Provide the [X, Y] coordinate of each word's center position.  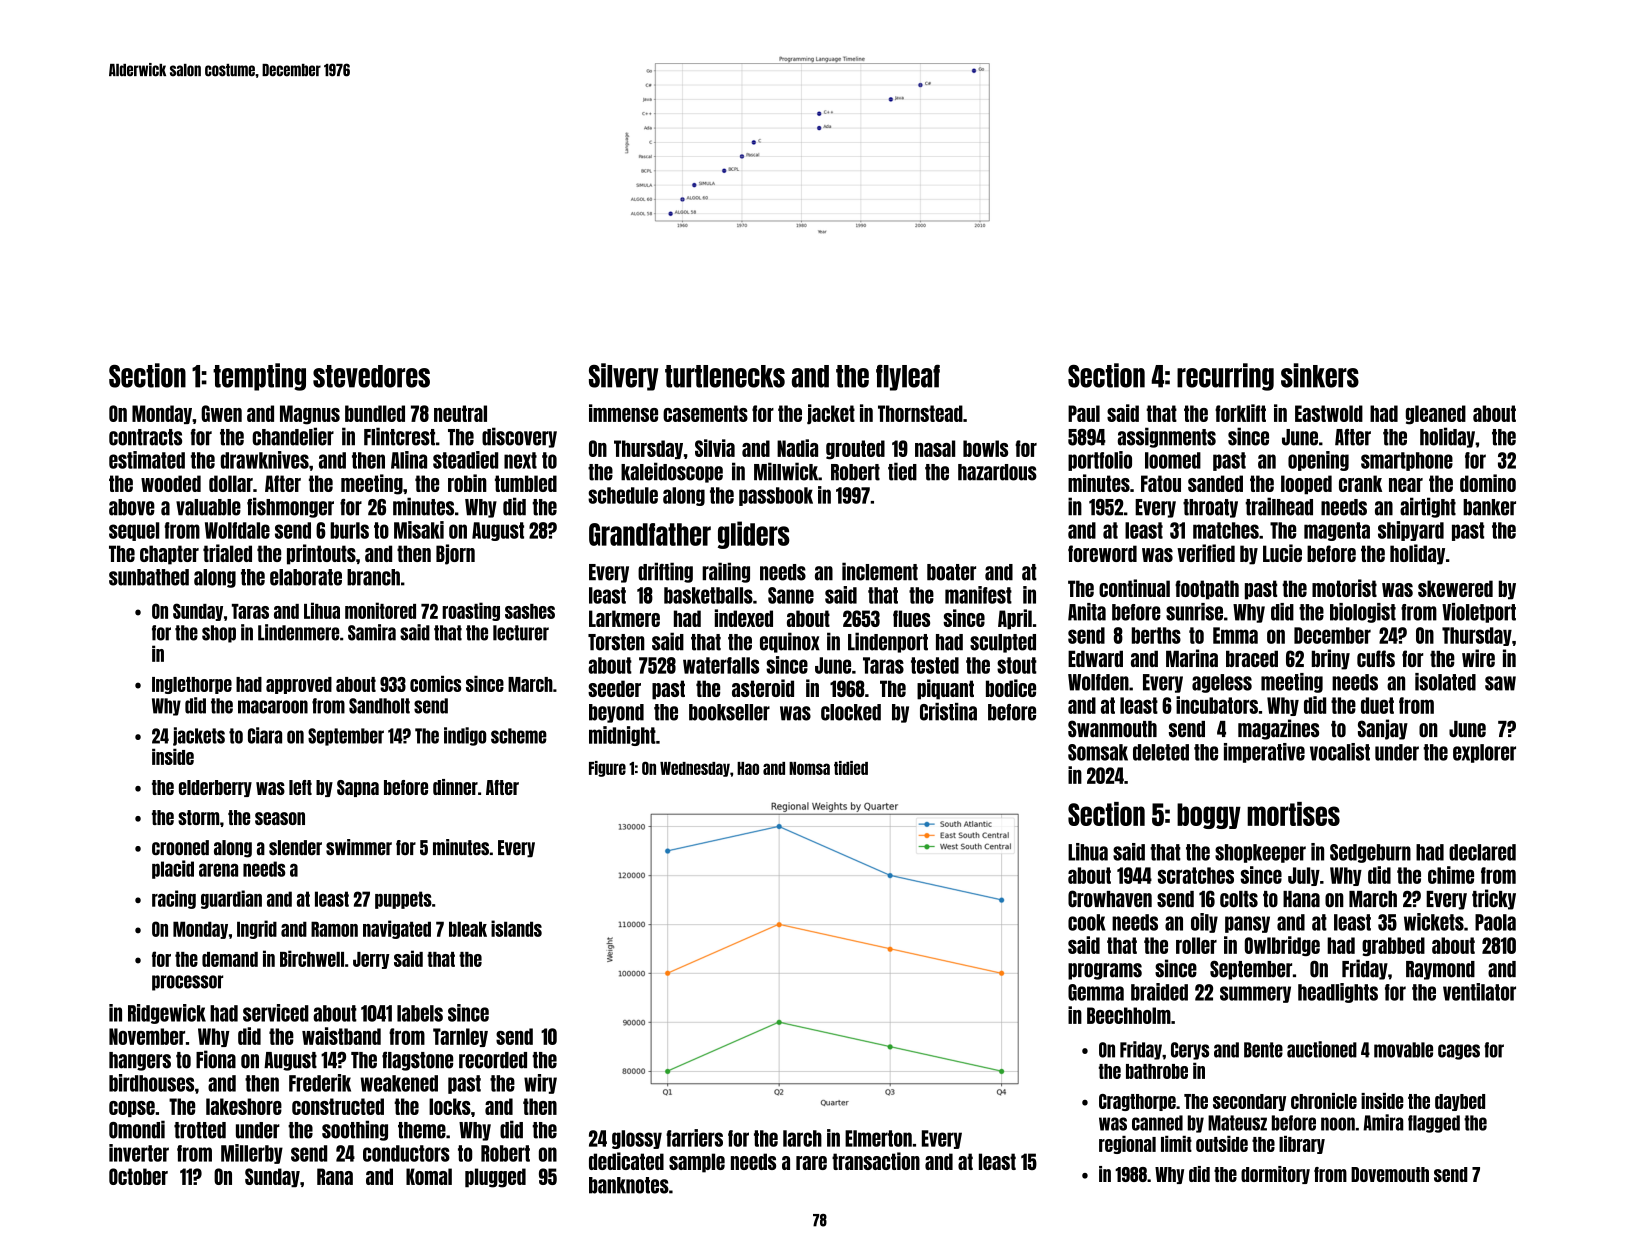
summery [1255, 994]
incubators [1217, 705]
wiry [540, 1084]
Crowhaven [1110, 899]
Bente [1263, 1050]
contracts [145, 437]
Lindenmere [298, 632]
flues [911, 618]
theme [422, 1130]
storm [198, 817]
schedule [623, 495]
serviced [276, 1013]
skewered [1455, 588]
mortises [1293, 814]
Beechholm [1129, 1015]
